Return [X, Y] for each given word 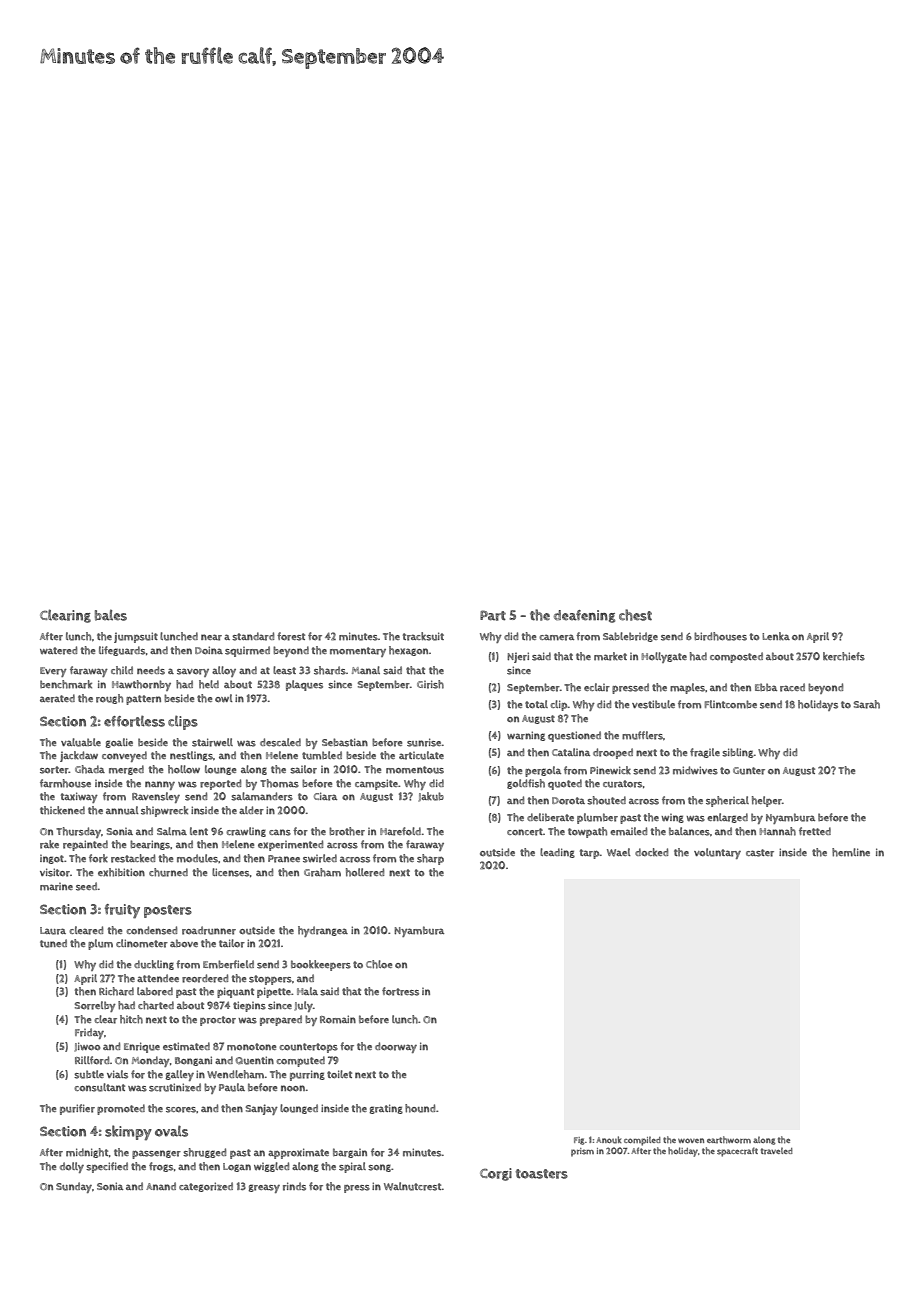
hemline [851, 852]
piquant [235, 992]
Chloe [379, 964]
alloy [224, 671]
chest [635, 615]
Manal [366, 670]
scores [181, 1110]
